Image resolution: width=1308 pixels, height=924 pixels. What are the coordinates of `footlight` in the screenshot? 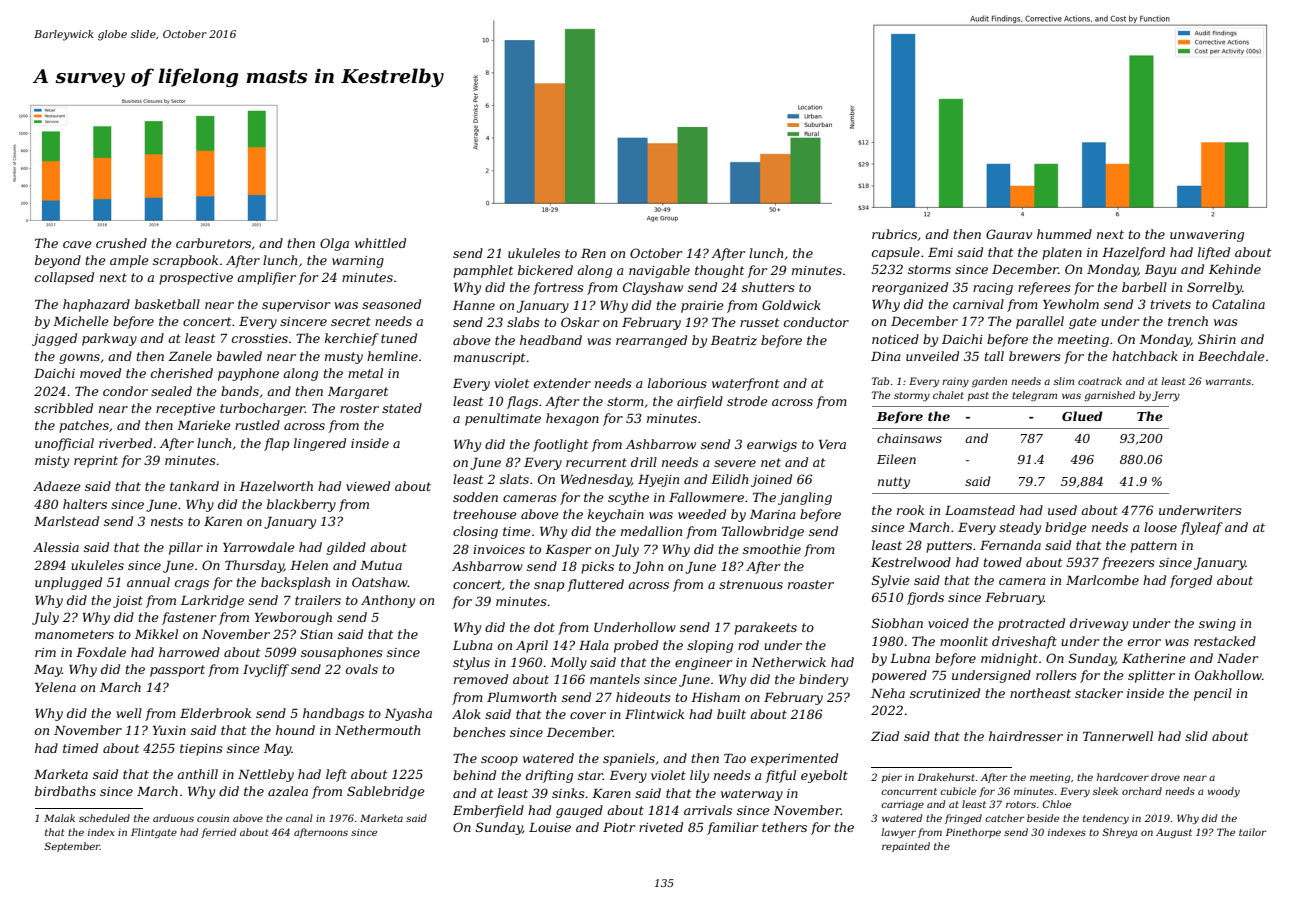 It's located at (560, 445).
